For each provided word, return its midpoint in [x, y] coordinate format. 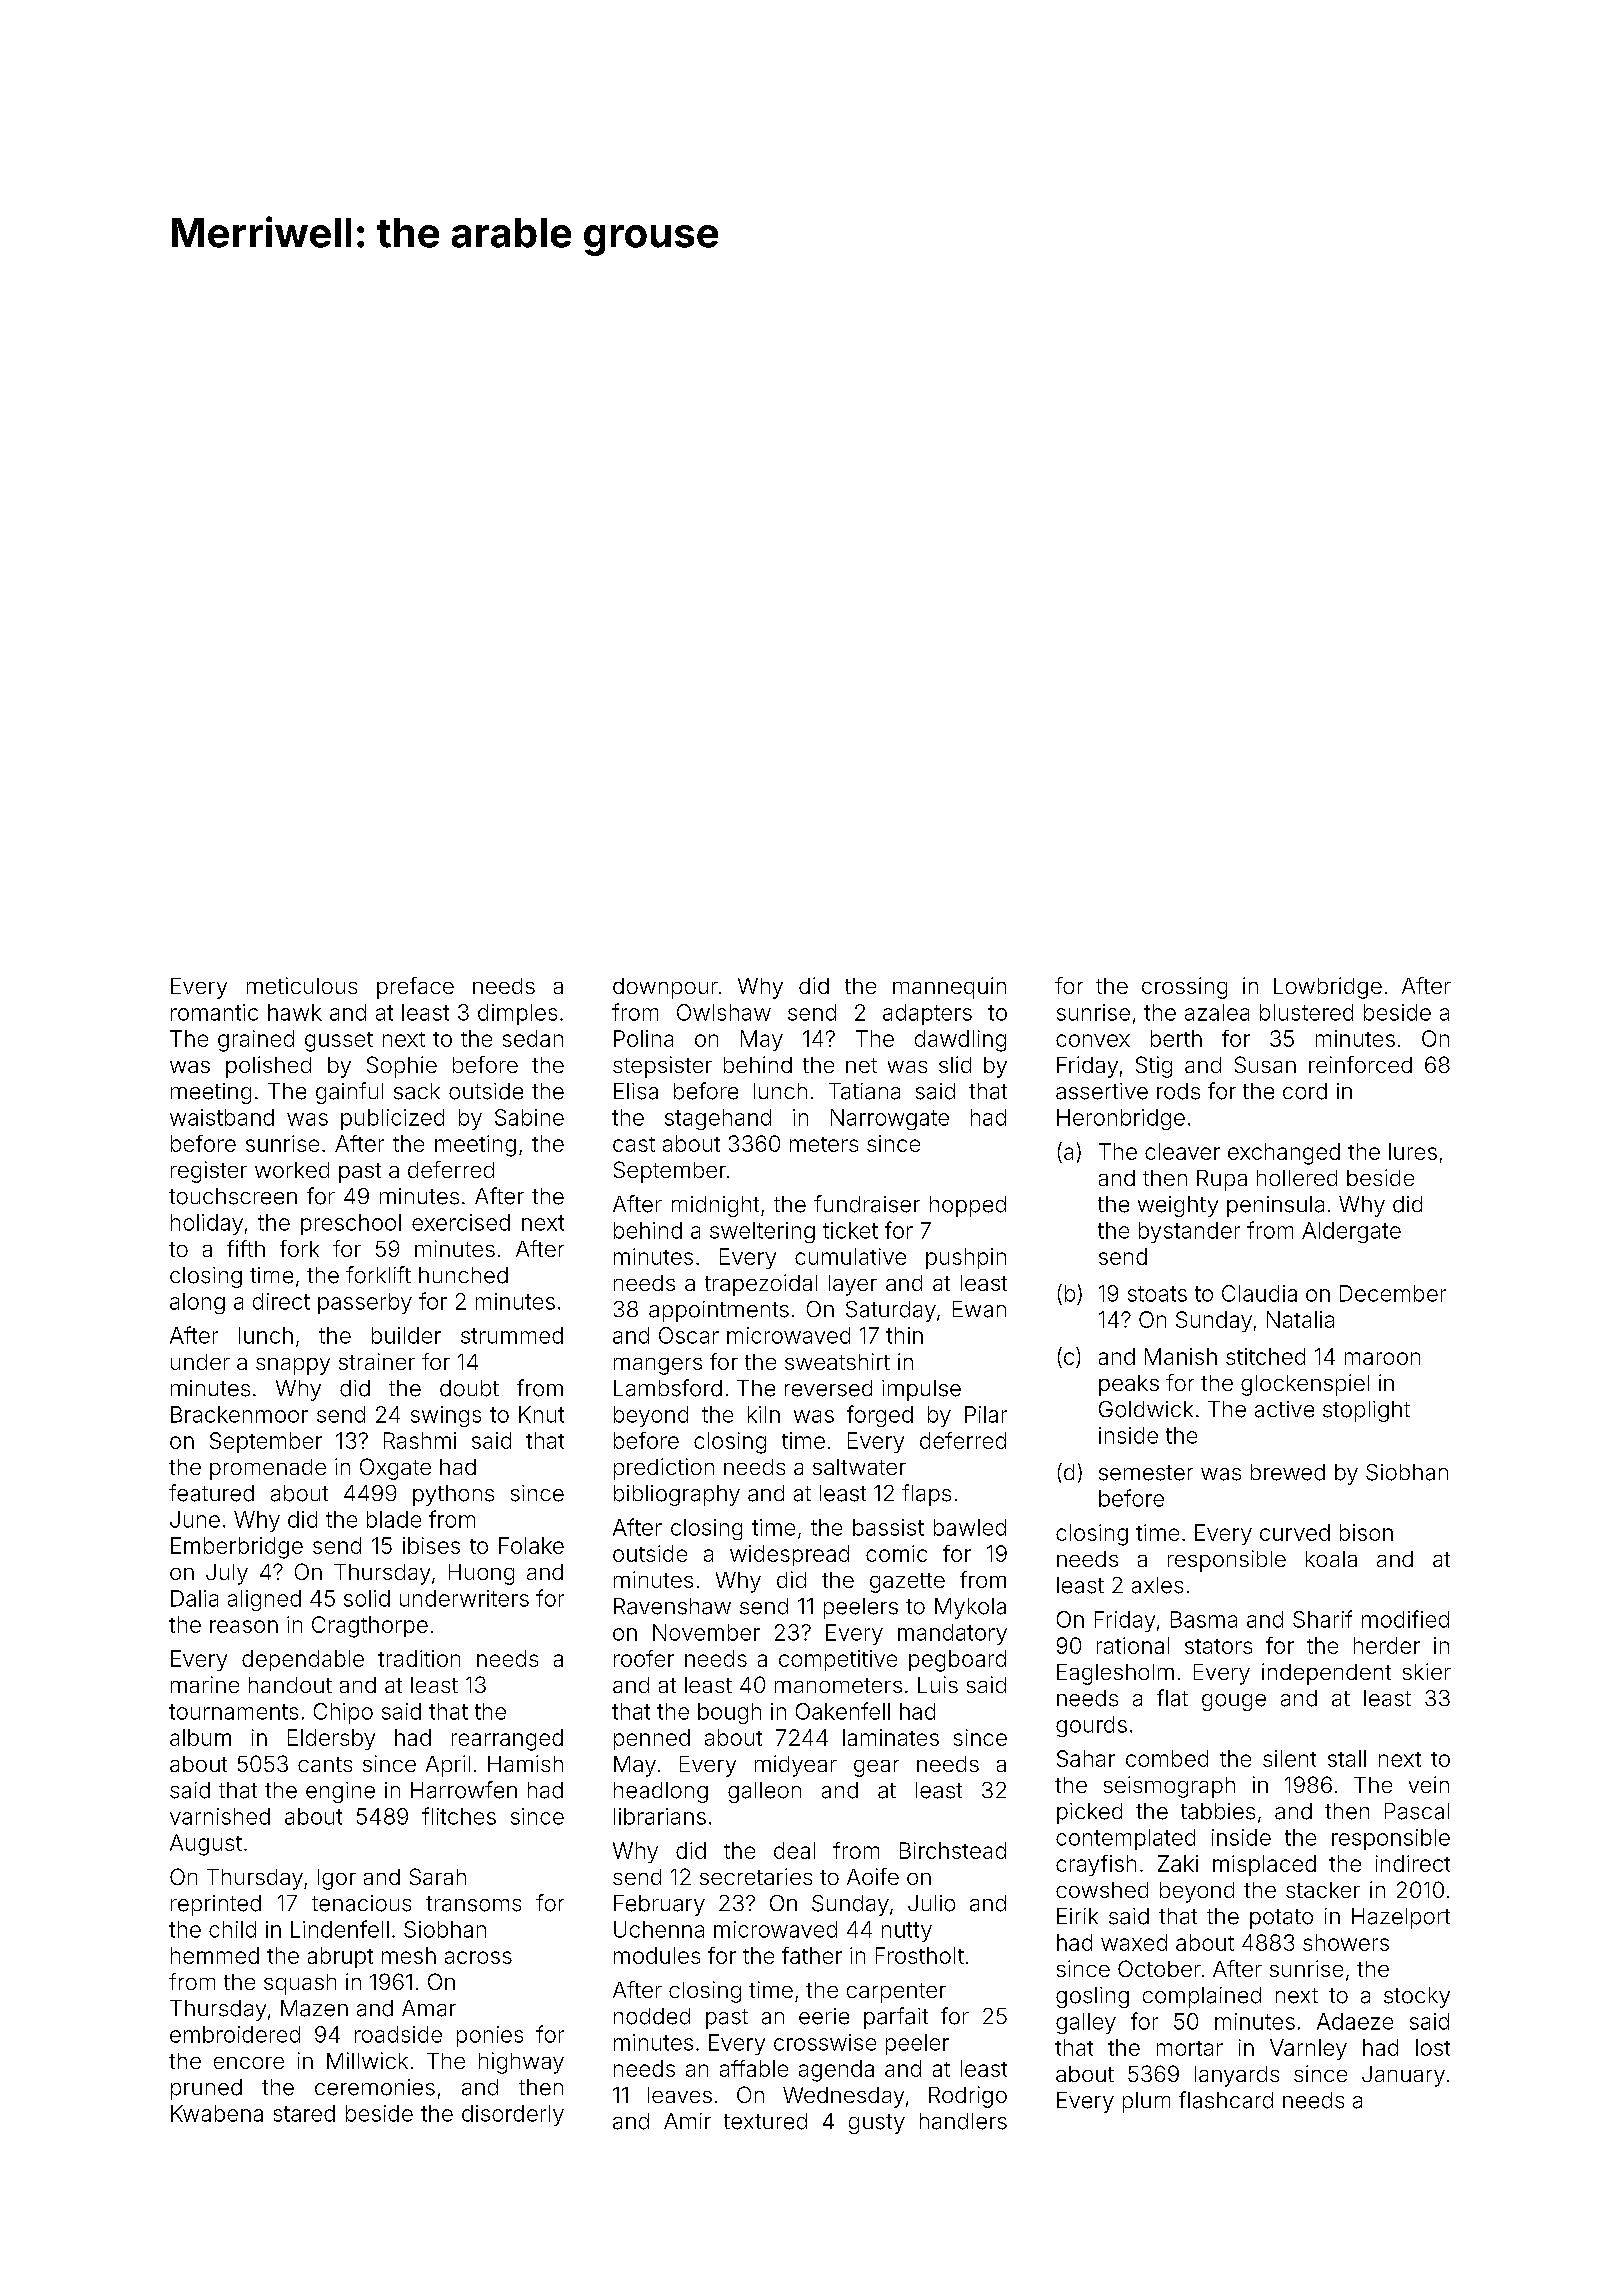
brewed [1288, 1472]
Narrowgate [890, 1119]
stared [304, 2113]
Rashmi [420, 1440]
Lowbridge [1328, 988]
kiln [764, 1414]
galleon [764, 1792]
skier [1427, 1671]
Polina [643, 1038]
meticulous [302, 985]
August [206, 1845]
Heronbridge [1121, 1119]
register [209, 1172]
